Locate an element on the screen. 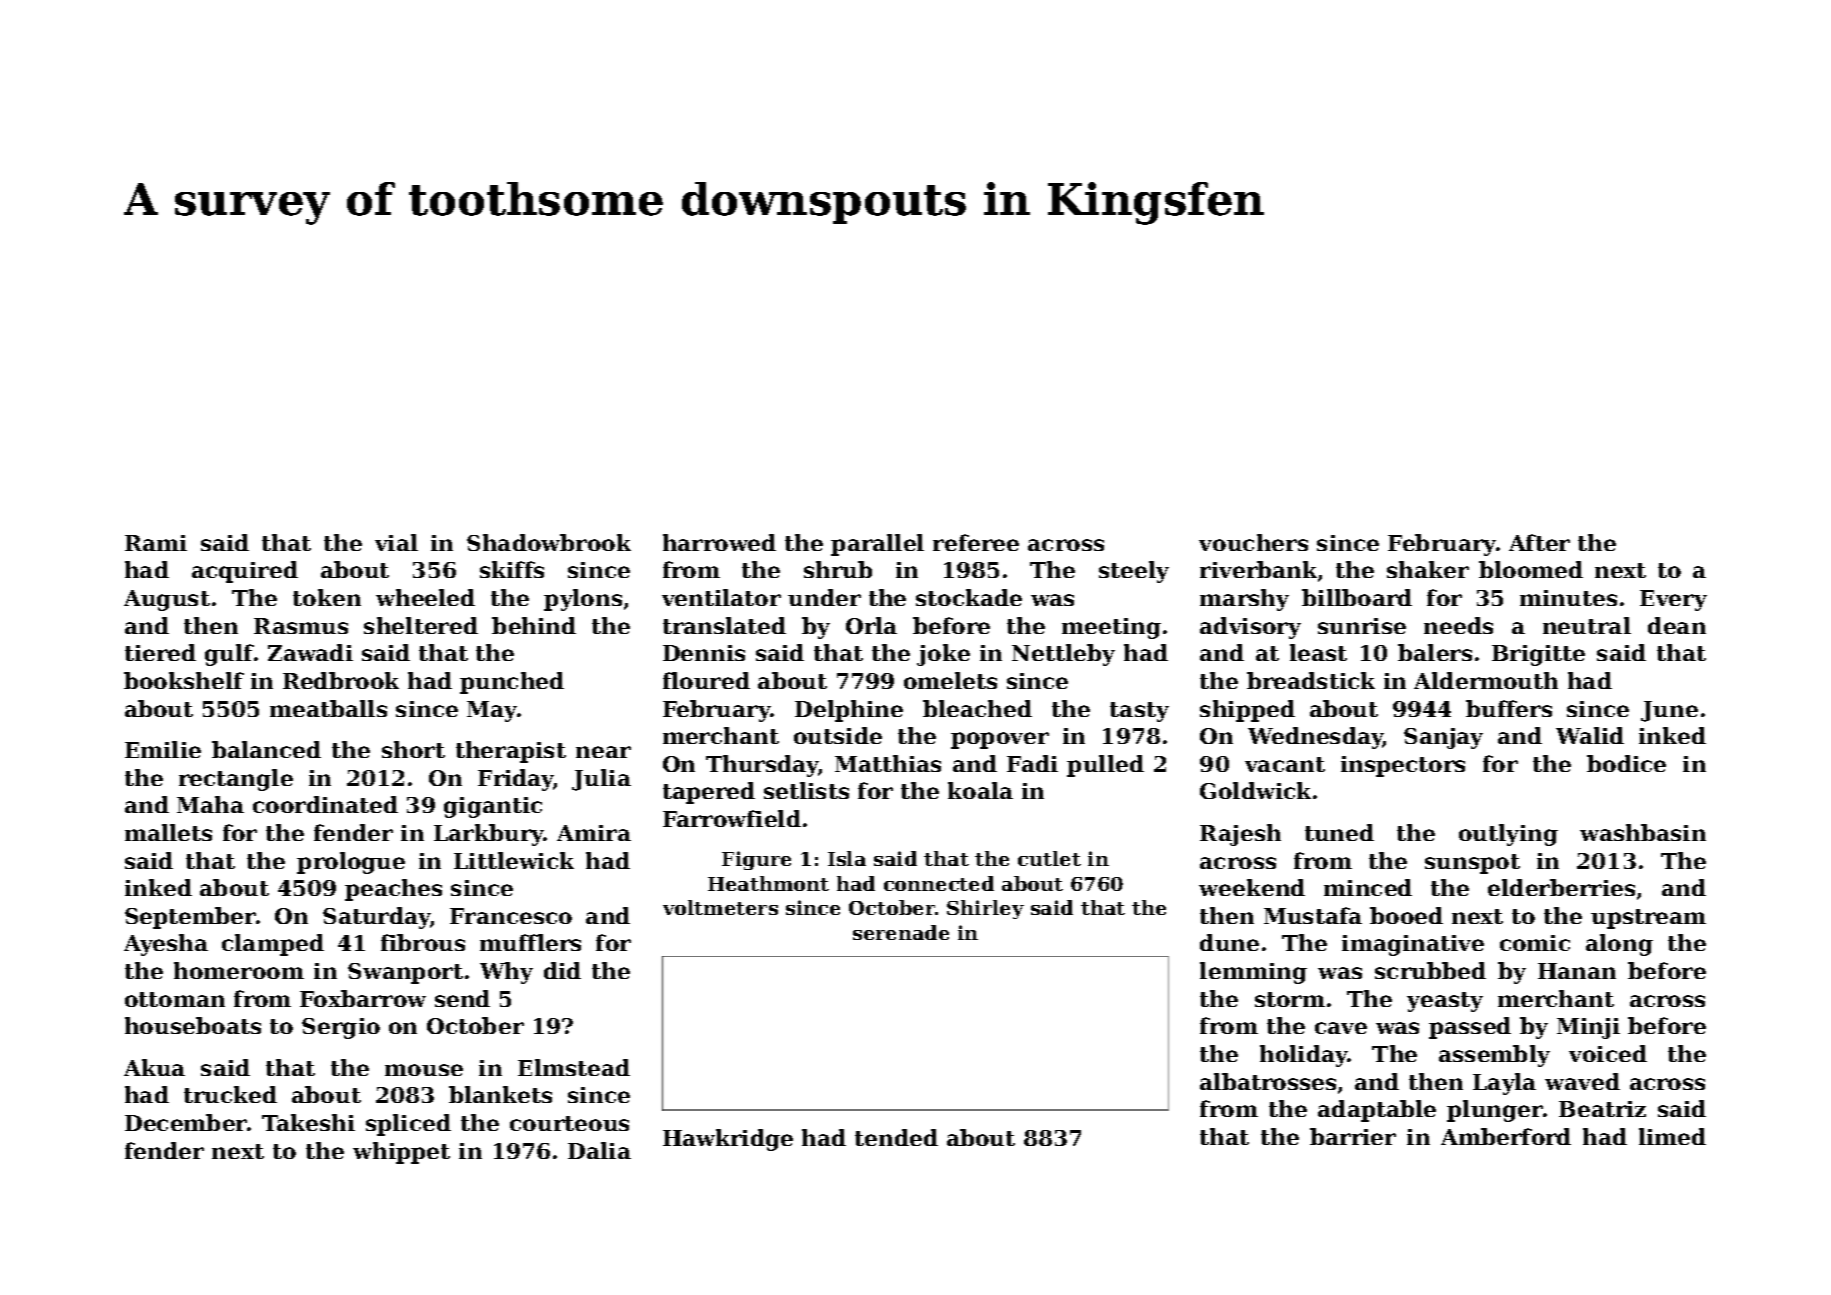 The width and height of the screenshot is (1831, 1295). barrier is located at coordinates (1353, 1136).
